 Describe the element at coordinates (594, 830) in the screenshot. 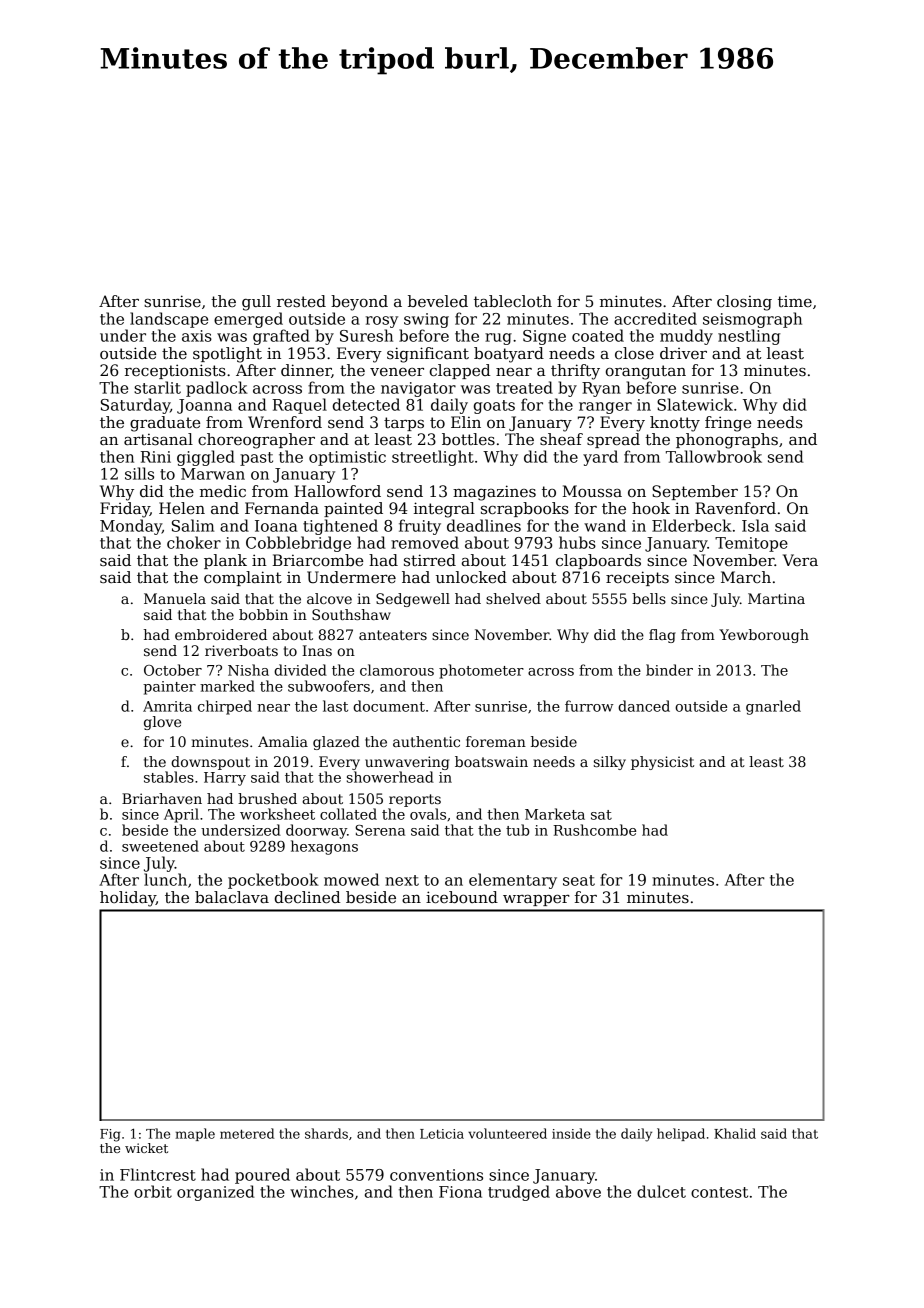

I see `Rushcombe` at that location.
